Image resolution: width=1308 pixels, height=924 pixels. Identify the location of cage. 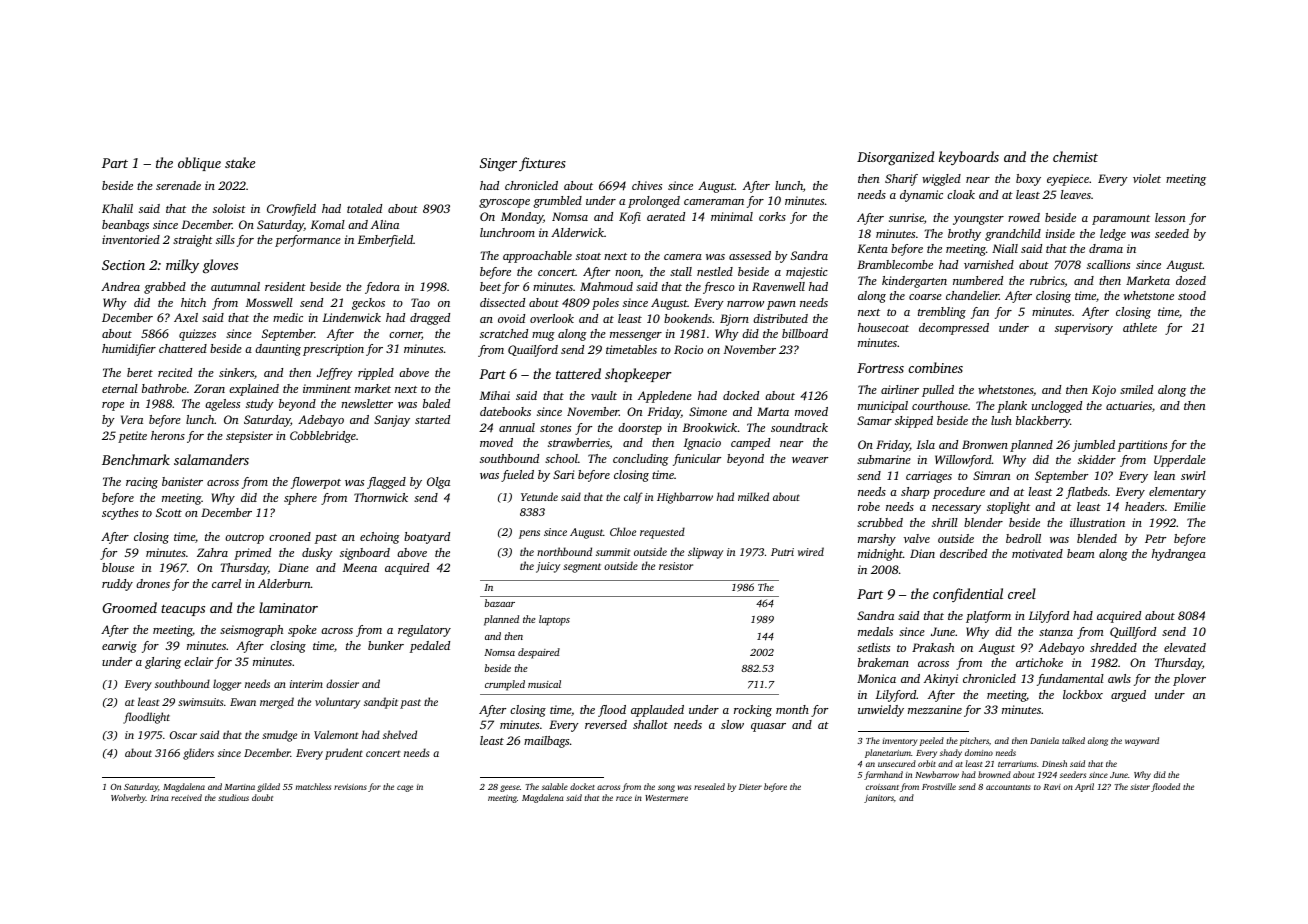
(405, 788).
